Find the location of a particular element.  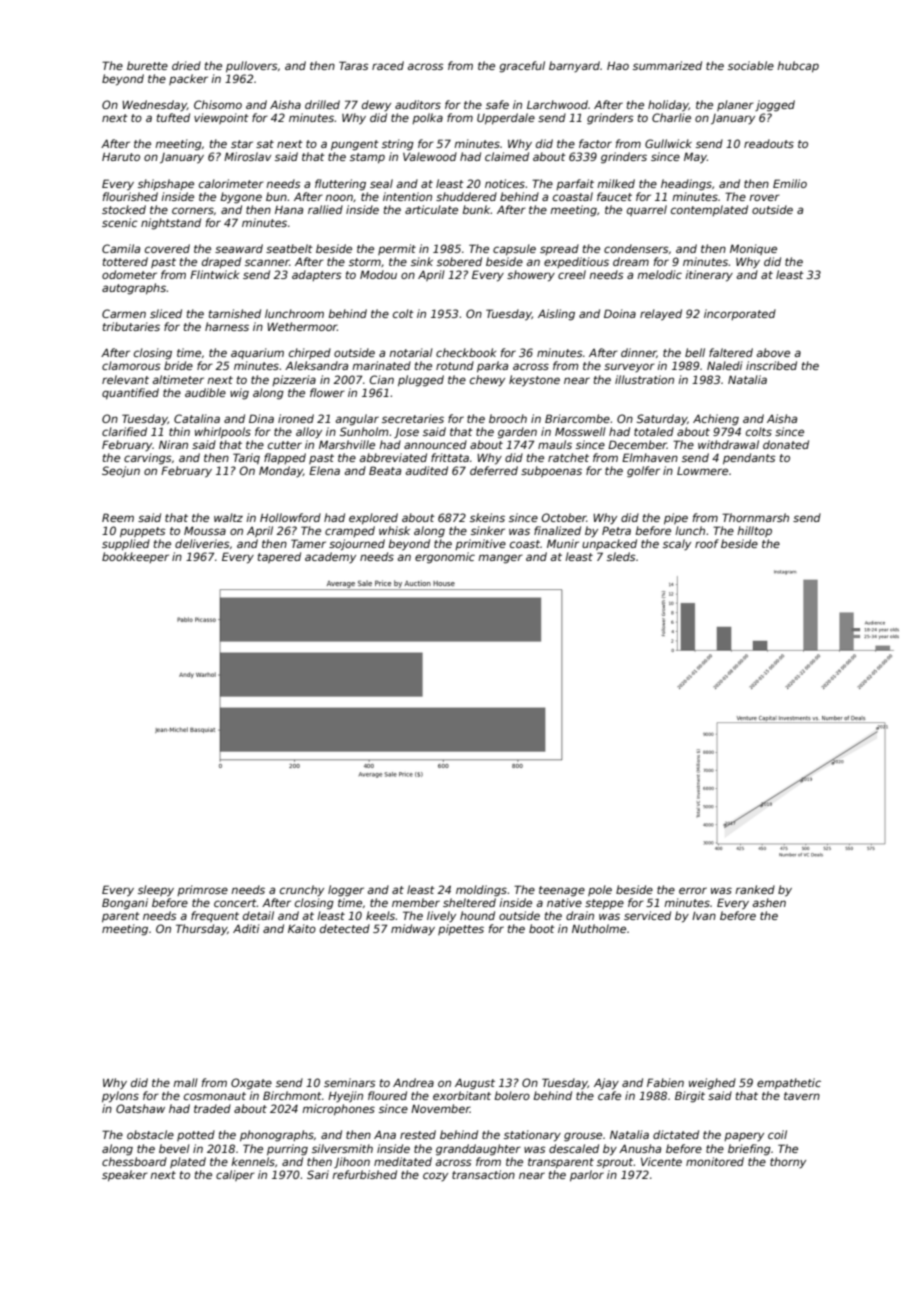

melodic is located at coordinates (659, 274).
